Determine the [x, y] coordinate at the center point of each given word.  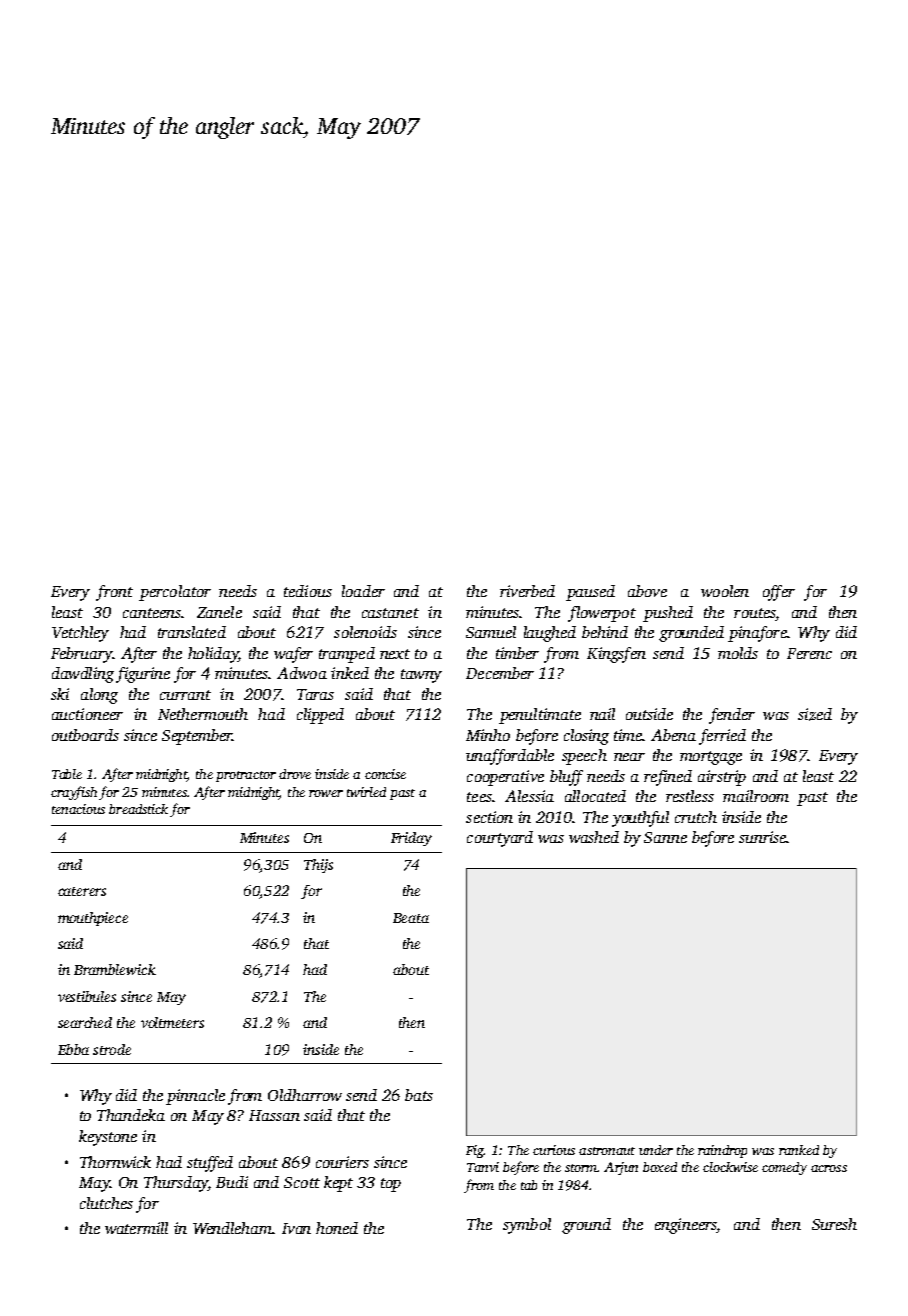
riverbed [527, 591]
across [829, 1168]
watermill [136, 1228]
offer [779, 593]
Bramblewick [115, 969]
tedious [308, 591]
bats [419, 1095]
